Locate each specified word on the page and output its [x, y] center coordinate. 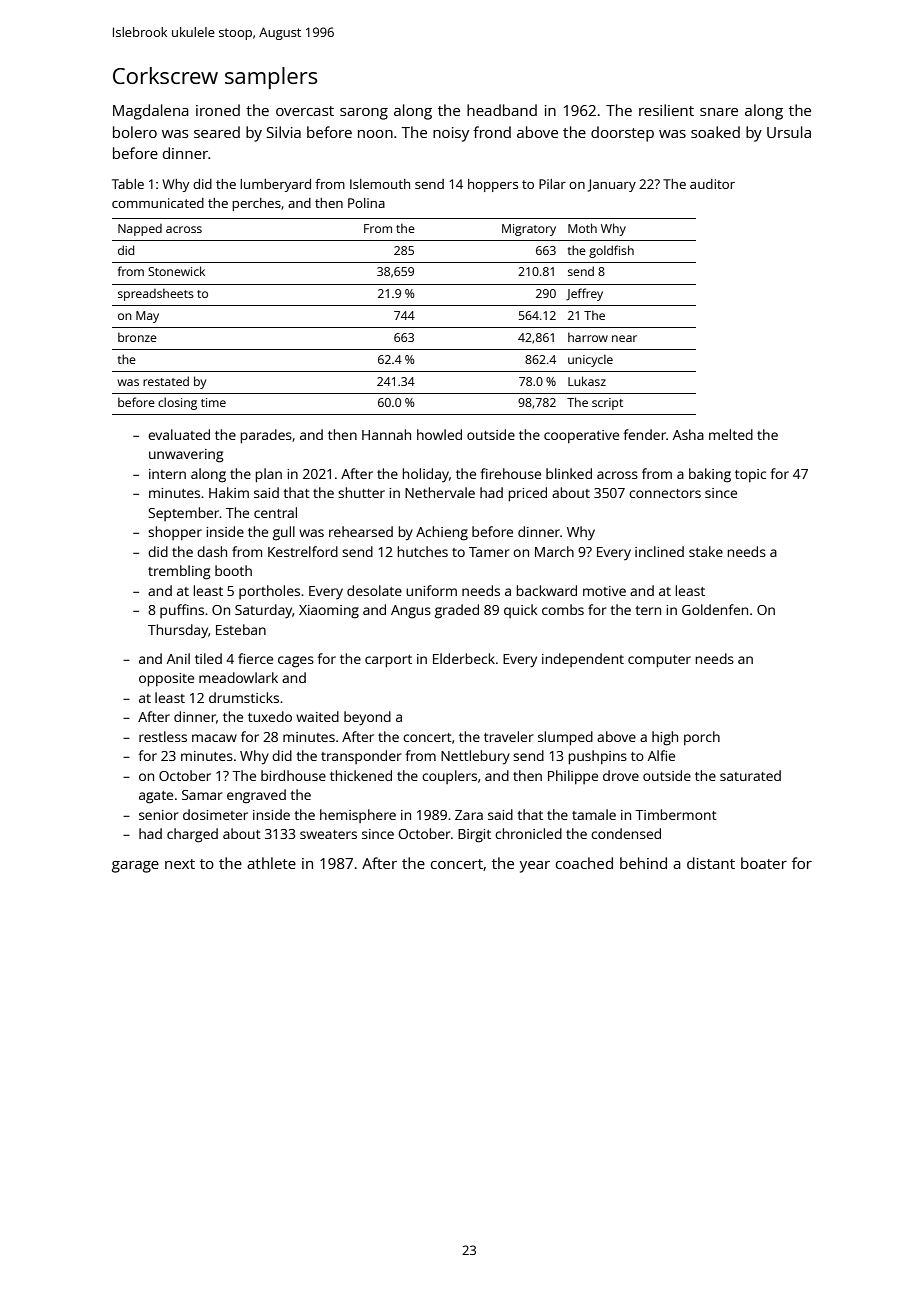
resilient [666, 110]
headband [502, 110]
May [147, 317]
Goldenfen [715, 609]
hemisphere [358, 816]
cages [296, 662]
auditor [712, 184]
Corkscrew [165, 75]
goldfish [611, 251]
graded [457, 611]
